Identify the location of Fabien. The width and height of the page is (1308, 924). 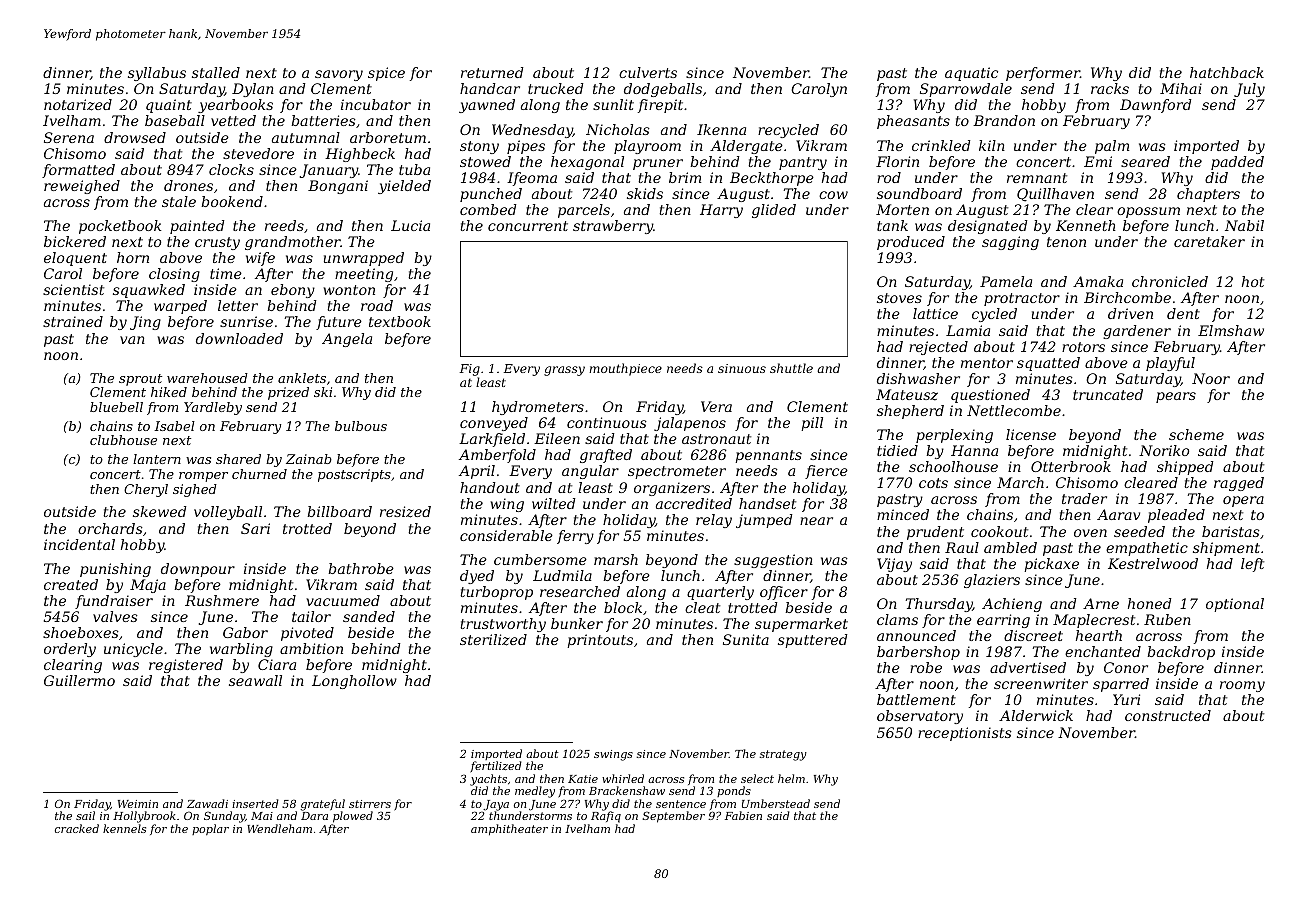
(743, 815).
